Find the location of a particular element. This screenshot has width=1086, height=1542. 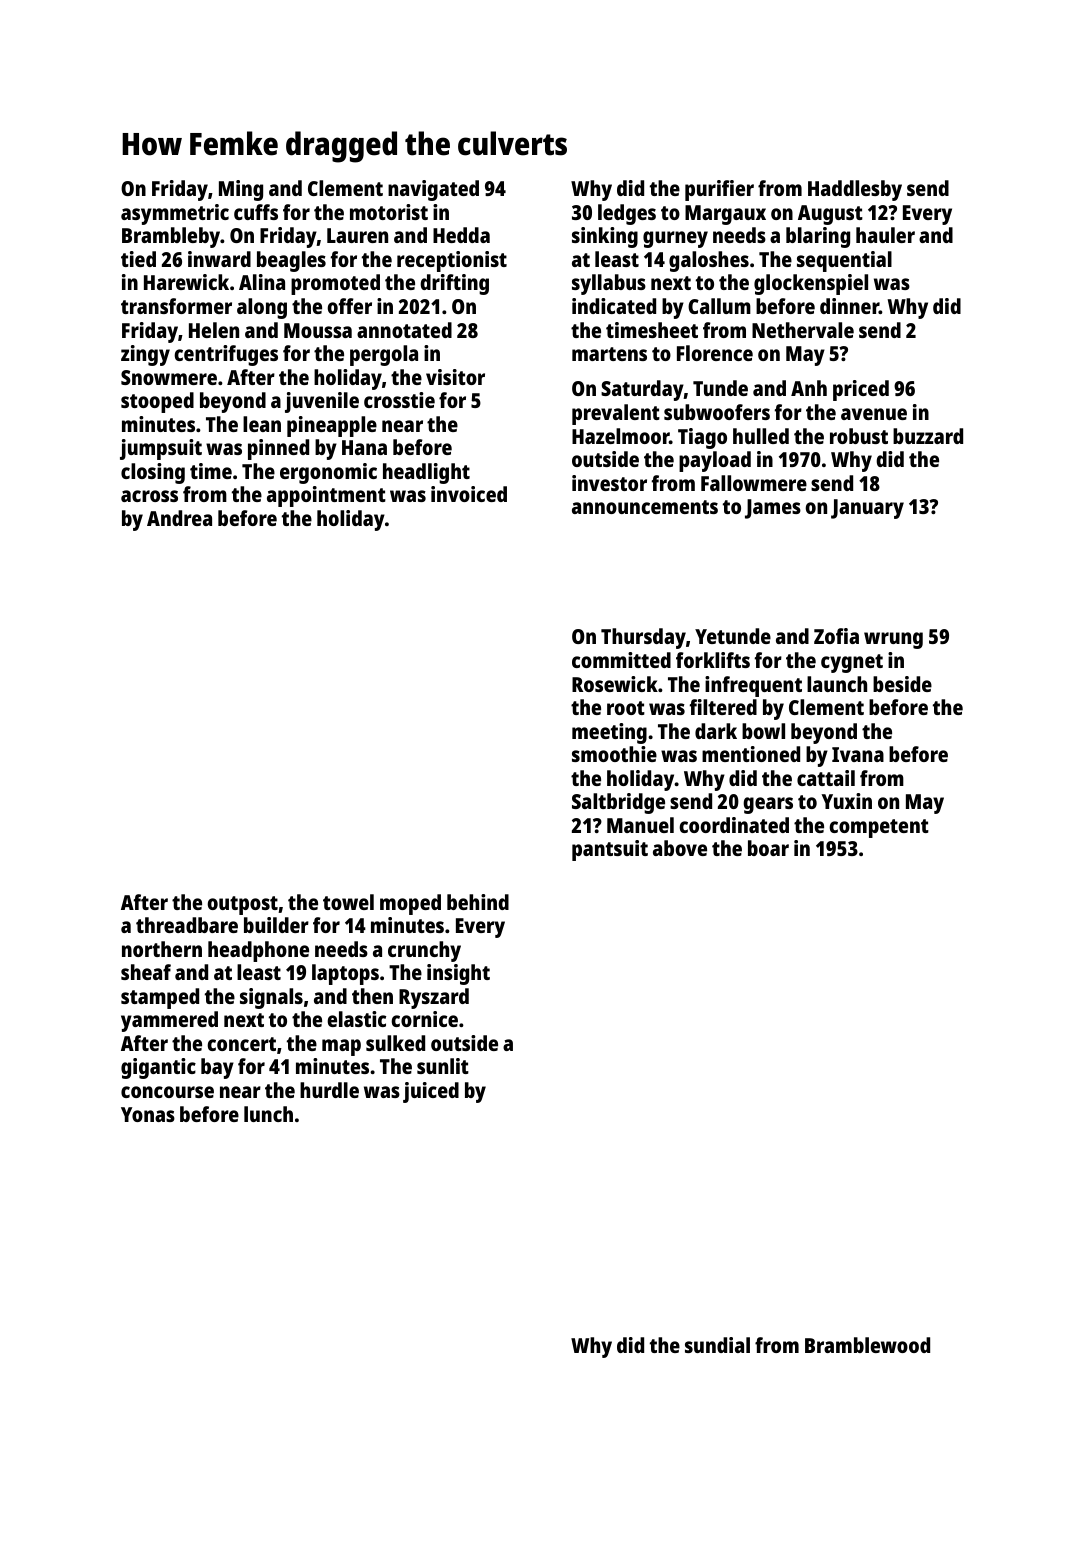

sinking is located at coordinates (605, 237).
